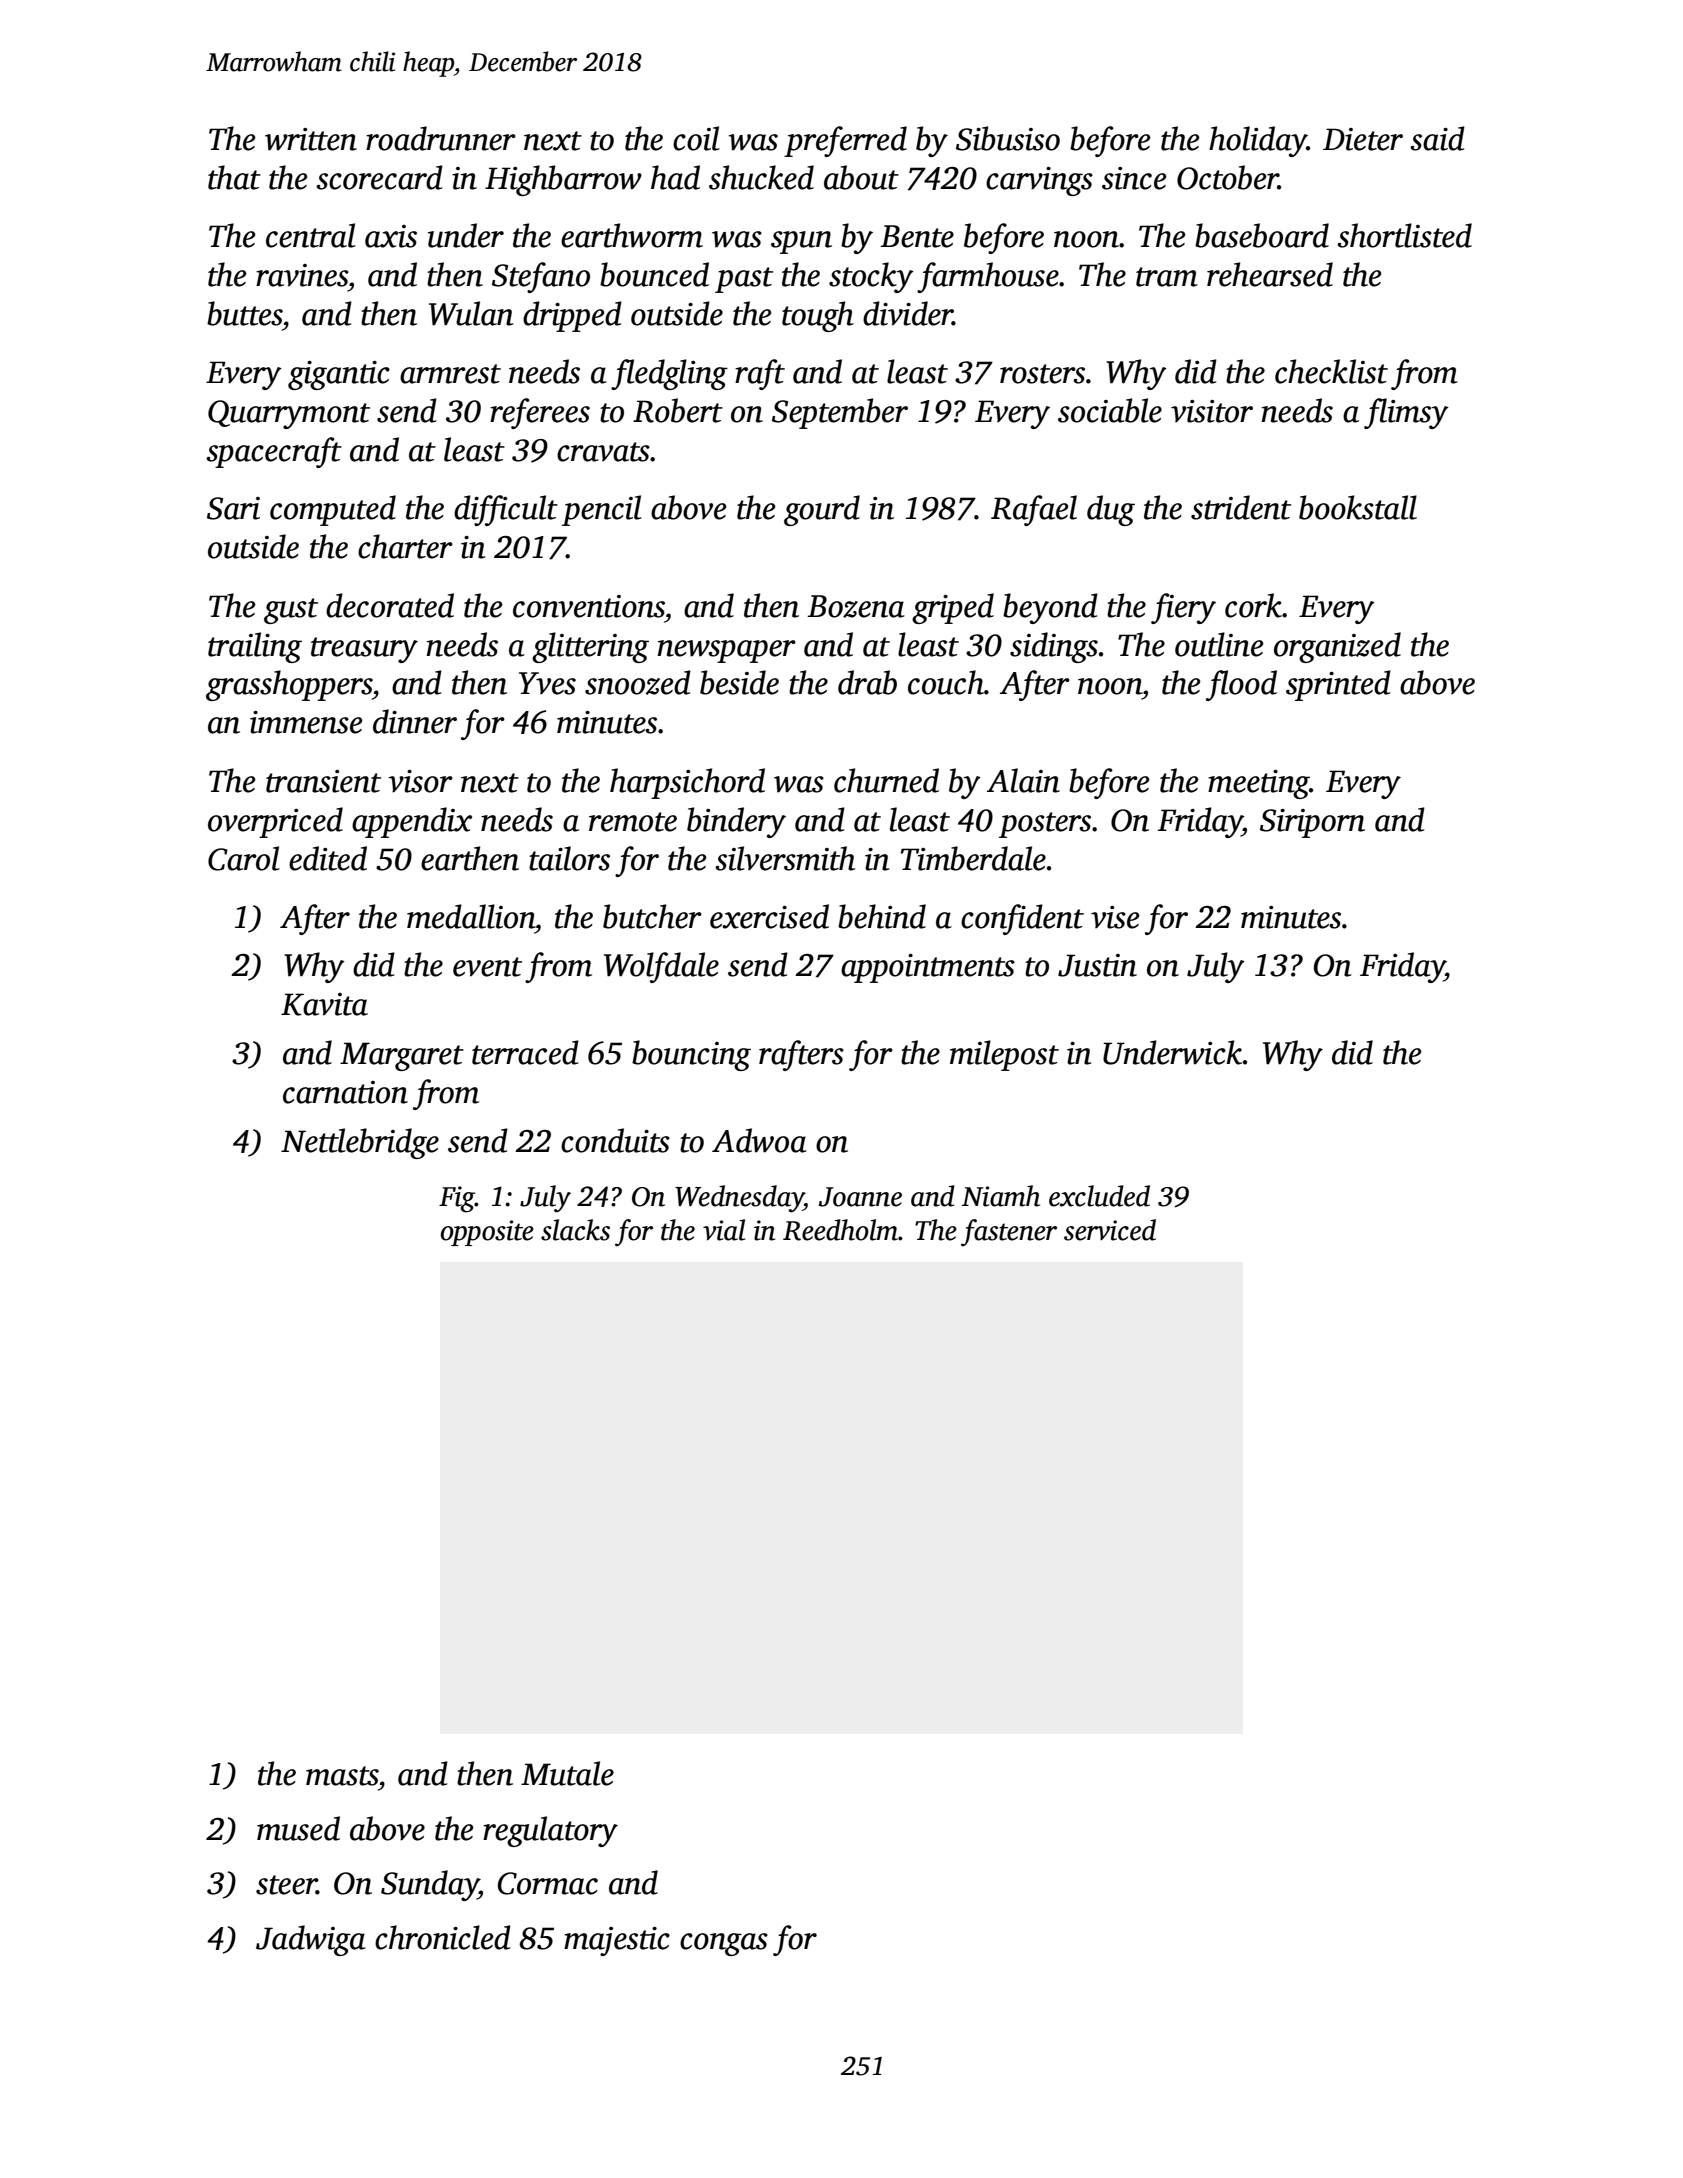 This screenshot has height=2178, width=1683. Describe the element at coordinates (845, 141) in the screenshot. I see `preferred` at that location.
